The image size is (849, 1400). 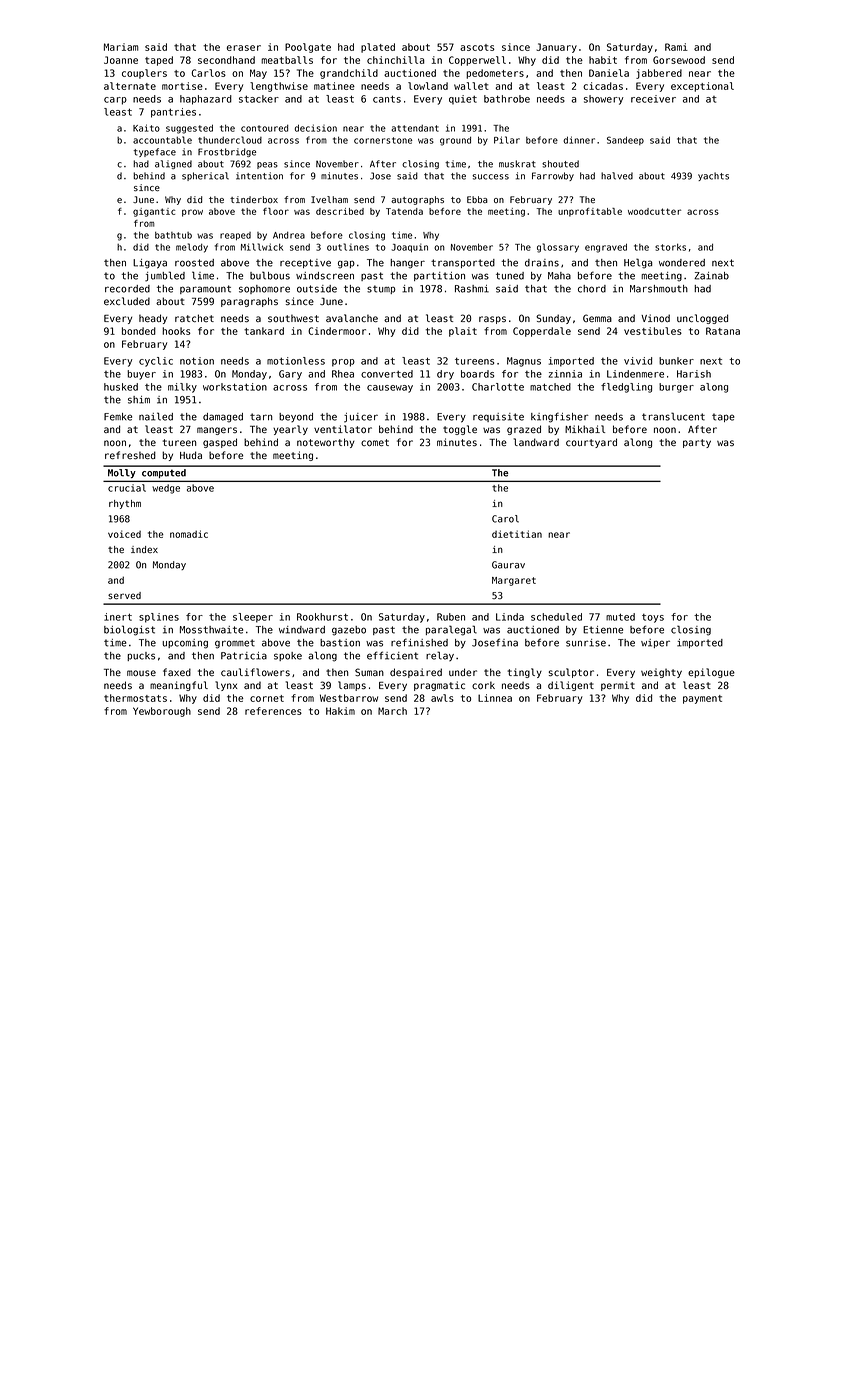 I want to click on permit, so click(x=618, y=686).
